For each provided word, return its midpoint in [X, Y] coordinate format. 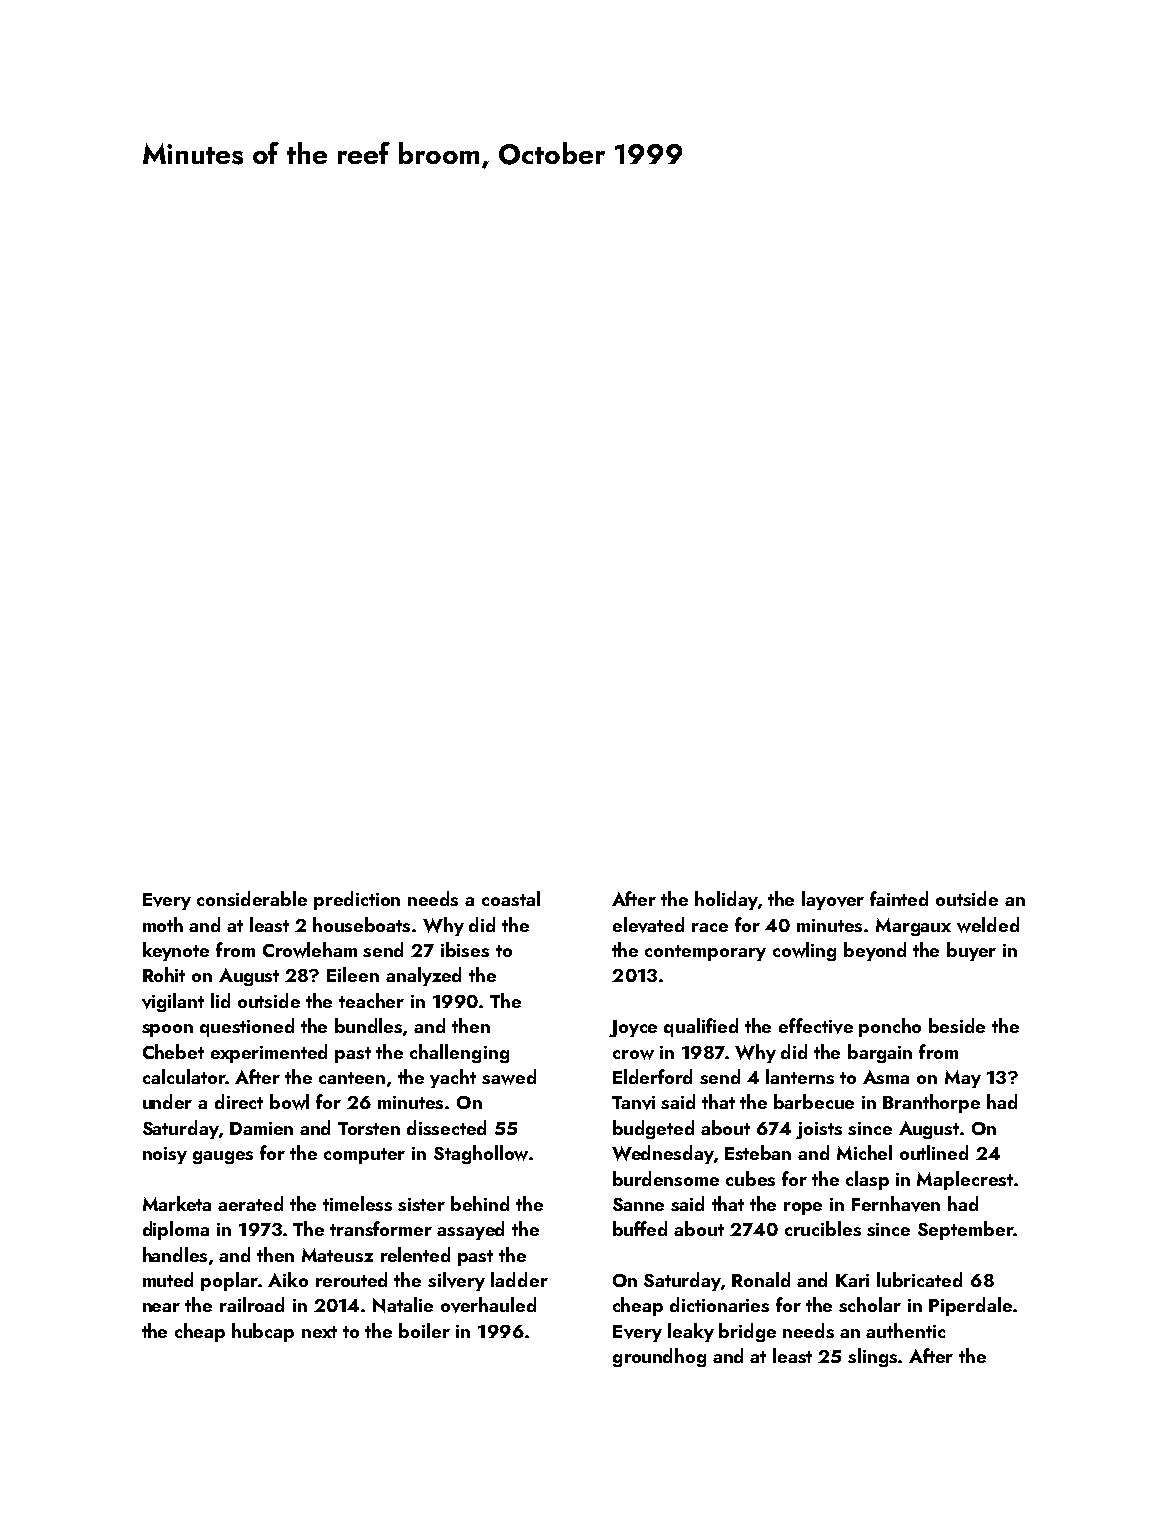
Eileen [353, 974]
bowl [289, 1102]
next [319, 1332]
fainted [899, 898]
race [710, 927]
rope [803, 1208]
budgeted [653, 1129]
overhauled [488, 1305]
